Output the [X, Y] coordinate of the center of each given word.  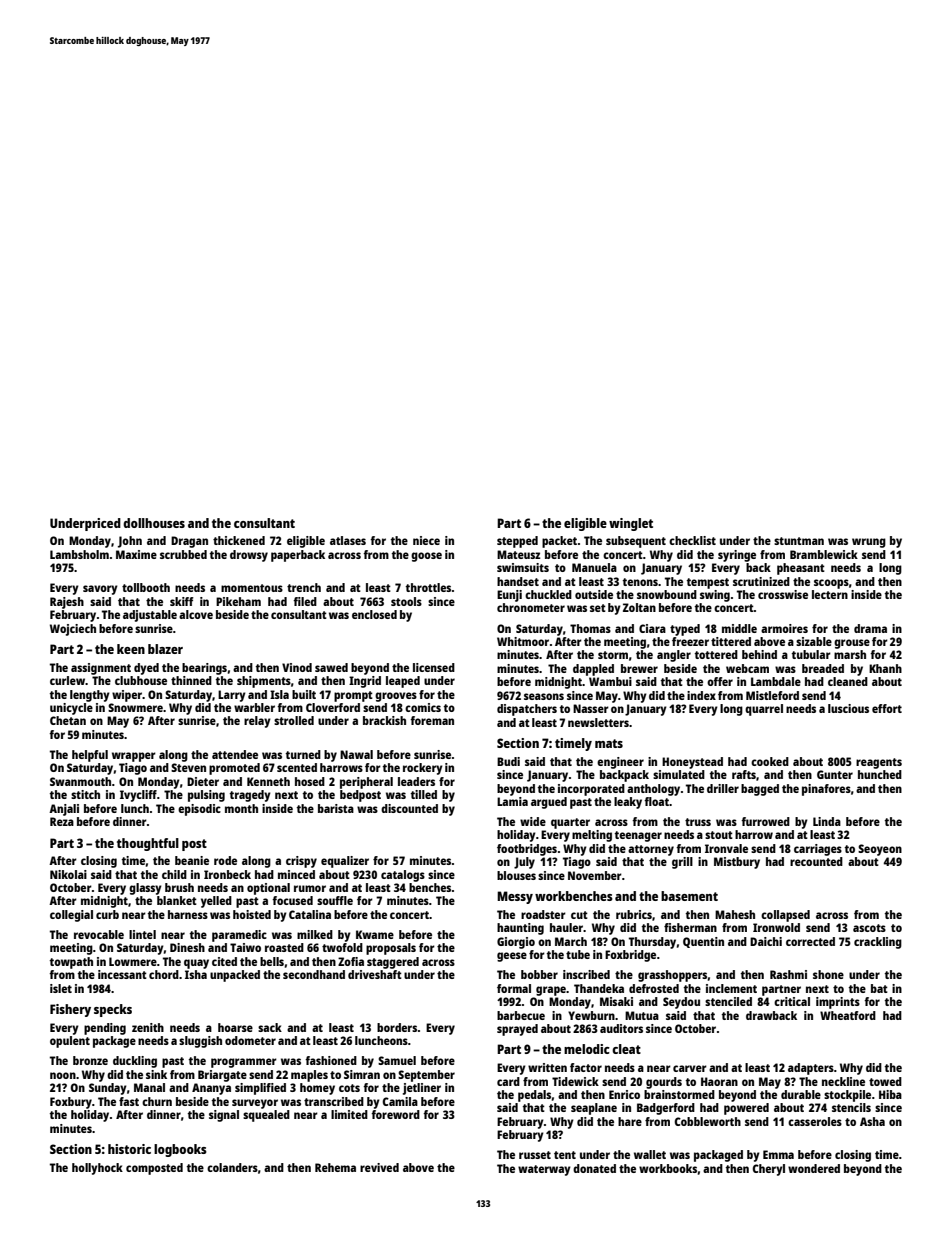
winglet [631, 524]
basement [689, 896]
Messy [515, 897]
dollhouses [154, 523]
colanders [232, 1167]
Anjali [64, 810]
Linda [827, 821]
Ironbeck [227, 874]
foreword [395, 1114]
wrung [869, 543]
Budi [508, 761]
